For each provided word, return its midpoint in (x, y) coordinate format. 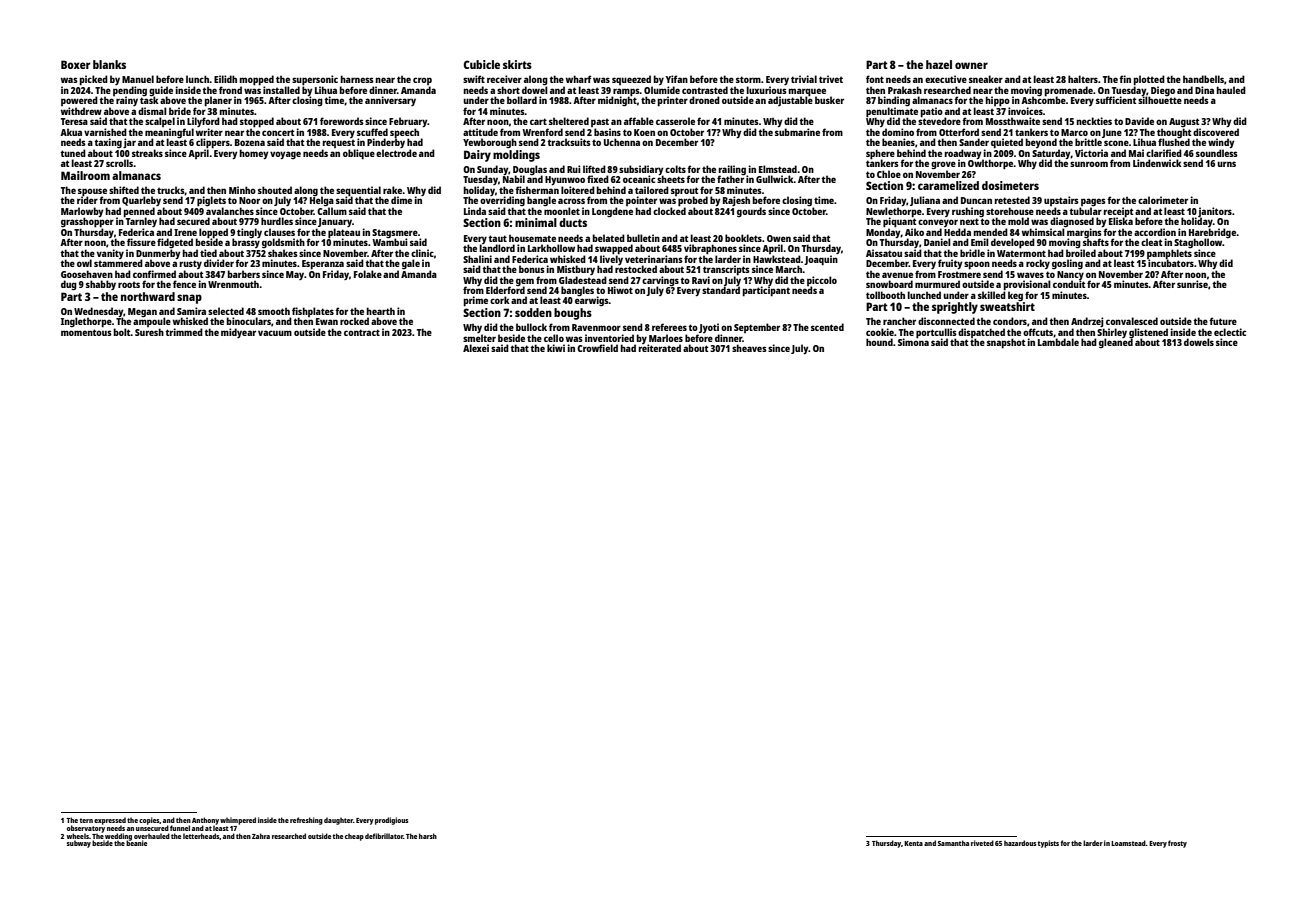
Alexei (476, 348)
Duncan (976, 200)
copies (149, 821)
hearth (381, 311)
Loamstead (1128, 843)
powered (79, 101)
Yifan (677, 79)
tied (208, 253)
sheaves (749, 348)
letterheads (201, 836)
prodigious (391, 821)
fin (1125, 79)
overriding (502, 201)
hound (879, 342)
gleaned (1116, 343)
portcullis (936, 333)
